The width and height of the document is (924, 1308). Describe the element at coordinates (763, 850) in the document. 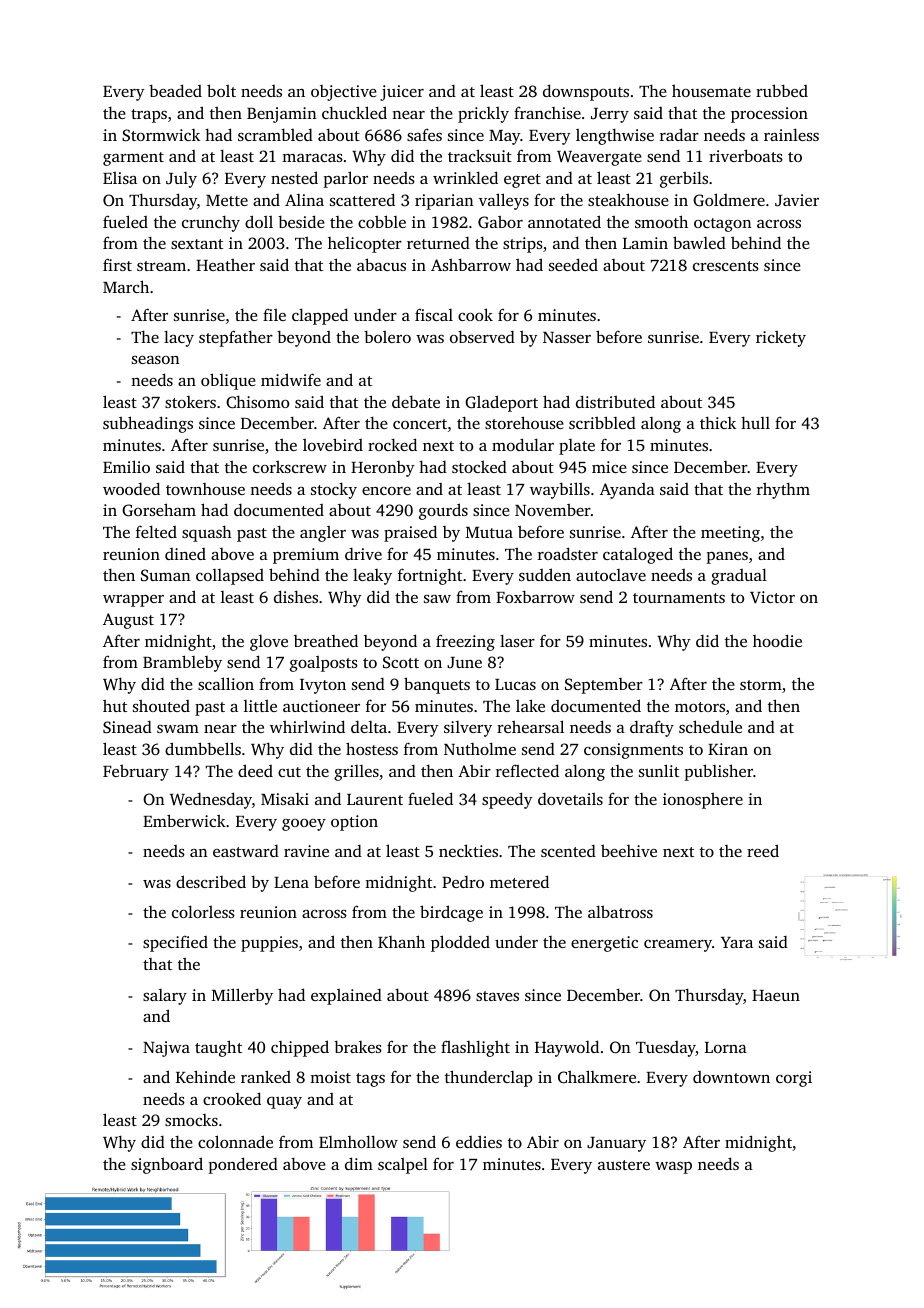

I see `reed` at that location.
